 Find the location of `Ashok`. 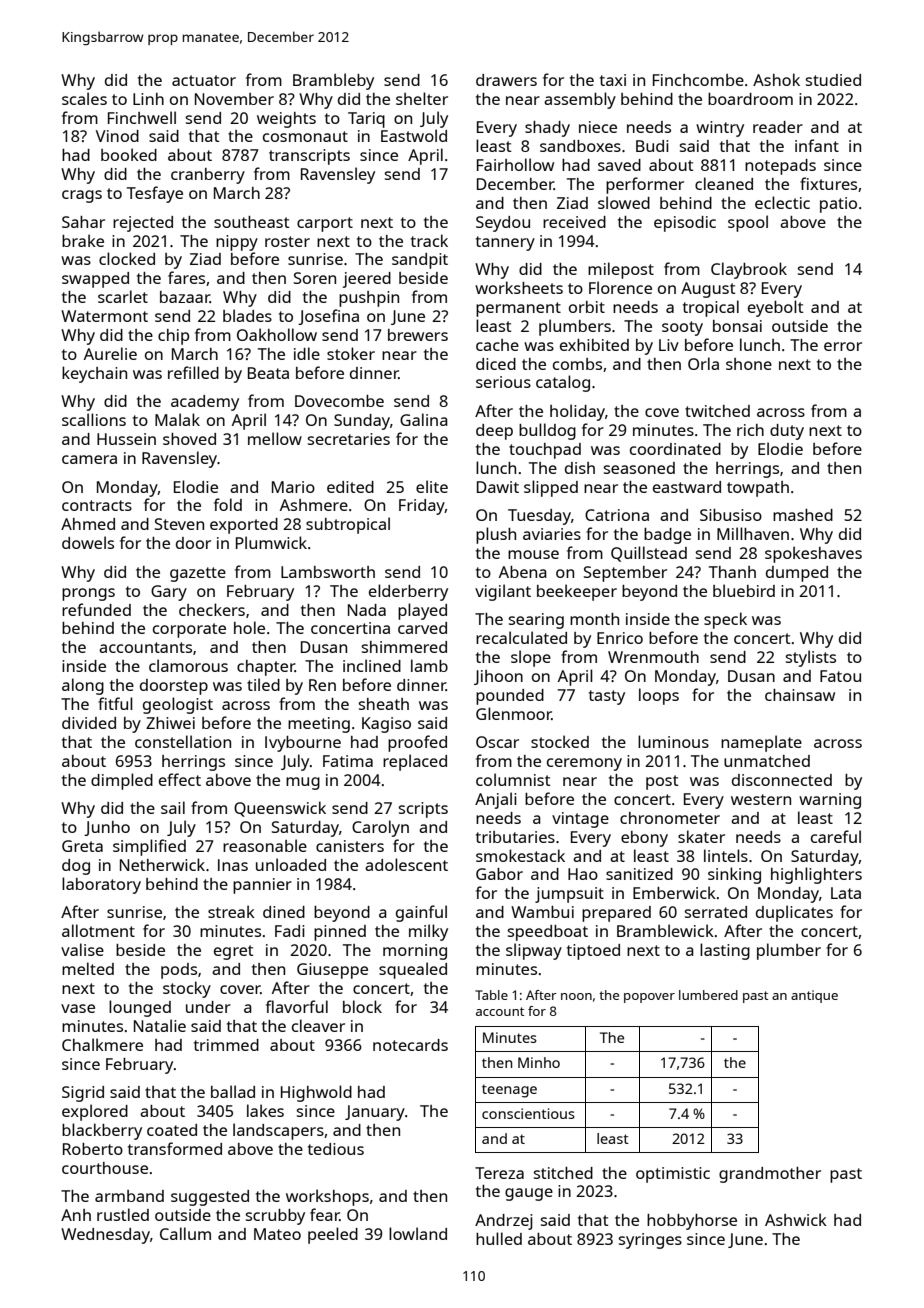

Ashok is located at coordinates (776, 79).
